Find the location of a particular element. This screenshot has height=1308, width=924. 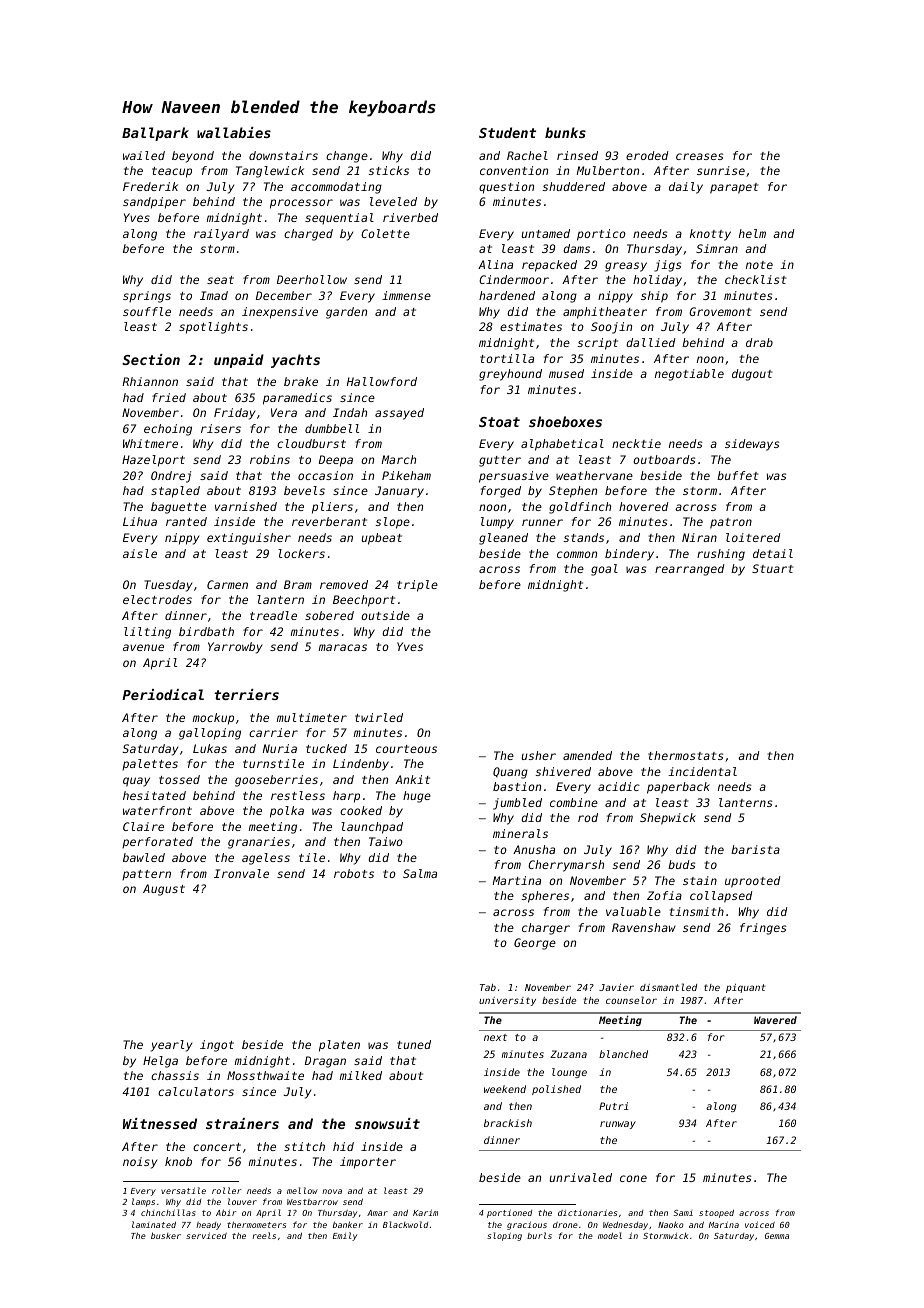

Salma is located at coordinates (420, 873).
